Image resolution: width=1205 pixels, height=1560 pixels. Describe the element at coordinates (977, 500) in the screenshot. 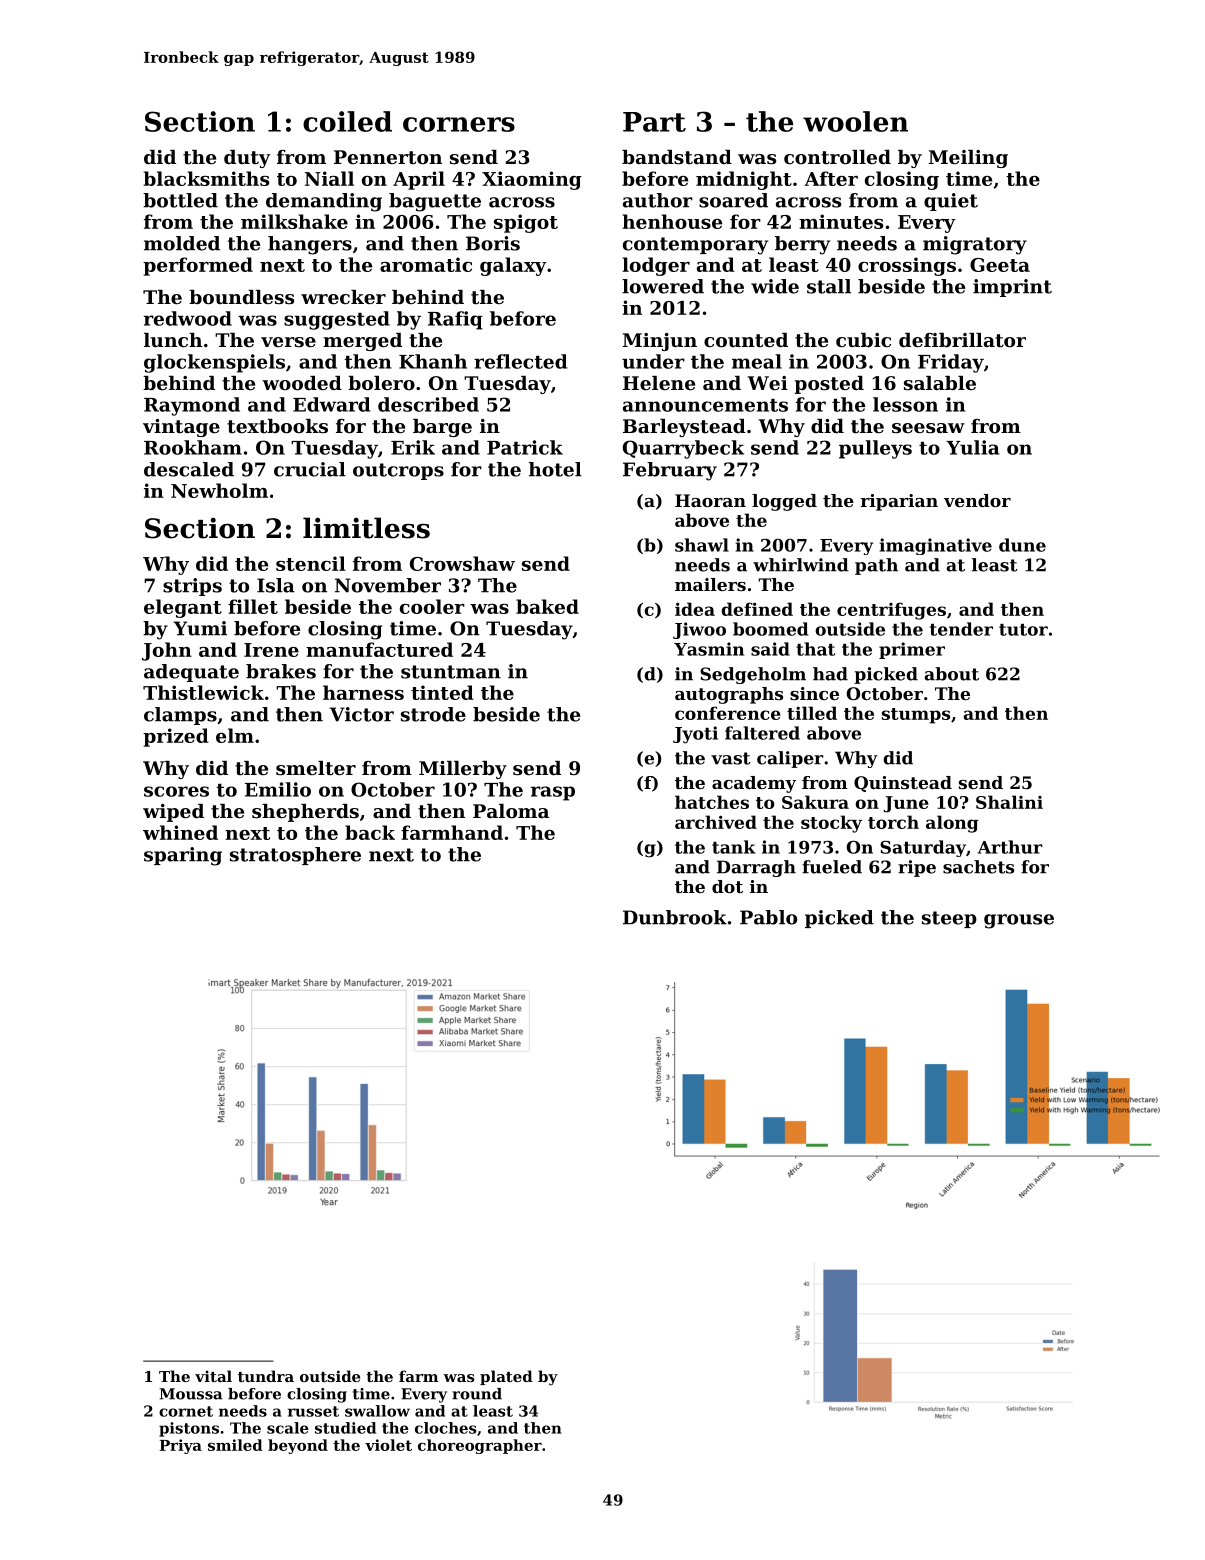

I see `vendor` at that location.
